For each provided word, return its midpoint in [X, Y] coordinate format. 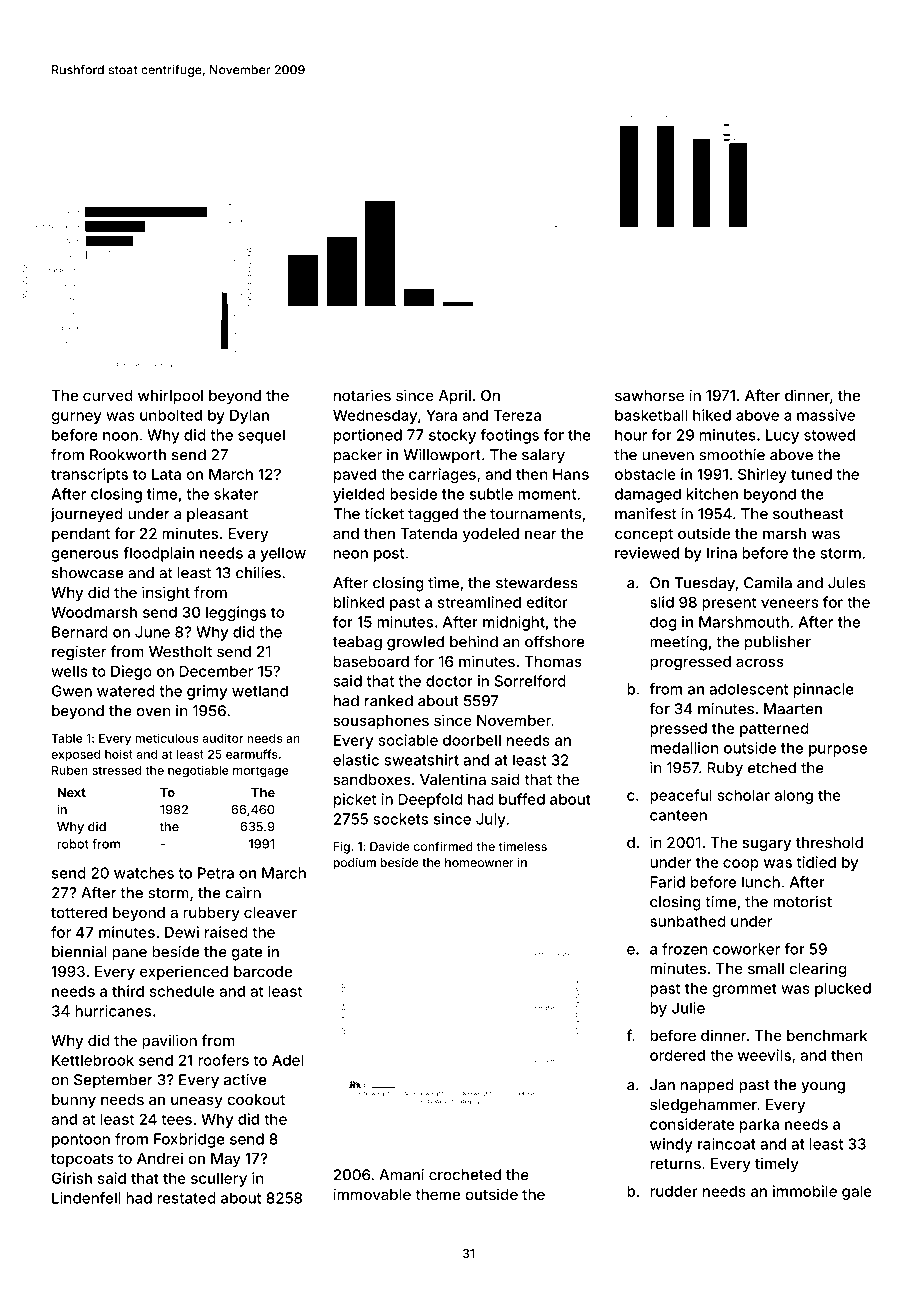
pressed [678, 729]
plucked [843, 989]
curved [108, 395]
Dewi [182, 932]
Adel [287, 1060]
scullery [219, 1180]
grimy [207, 692]
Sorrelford [530, 681]
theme [437, 1194]
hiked [712, 415]
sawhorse [649, 395]
